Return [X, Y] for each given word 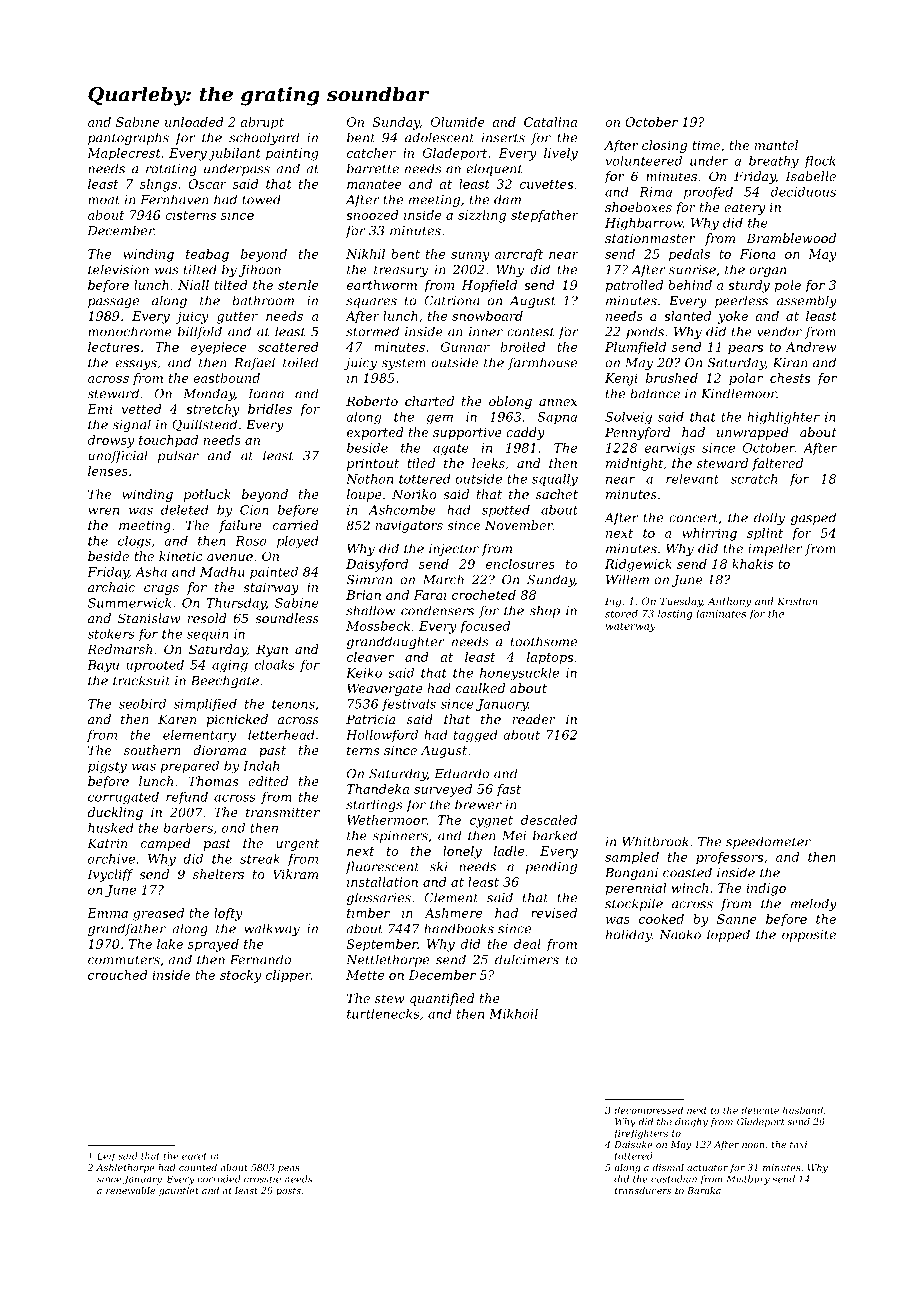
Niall [193, 285]
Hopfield [489, 286]
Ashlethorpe [125, 1168]
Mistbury [748, 1180]
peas [289, 1169]
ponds [645, 332]
